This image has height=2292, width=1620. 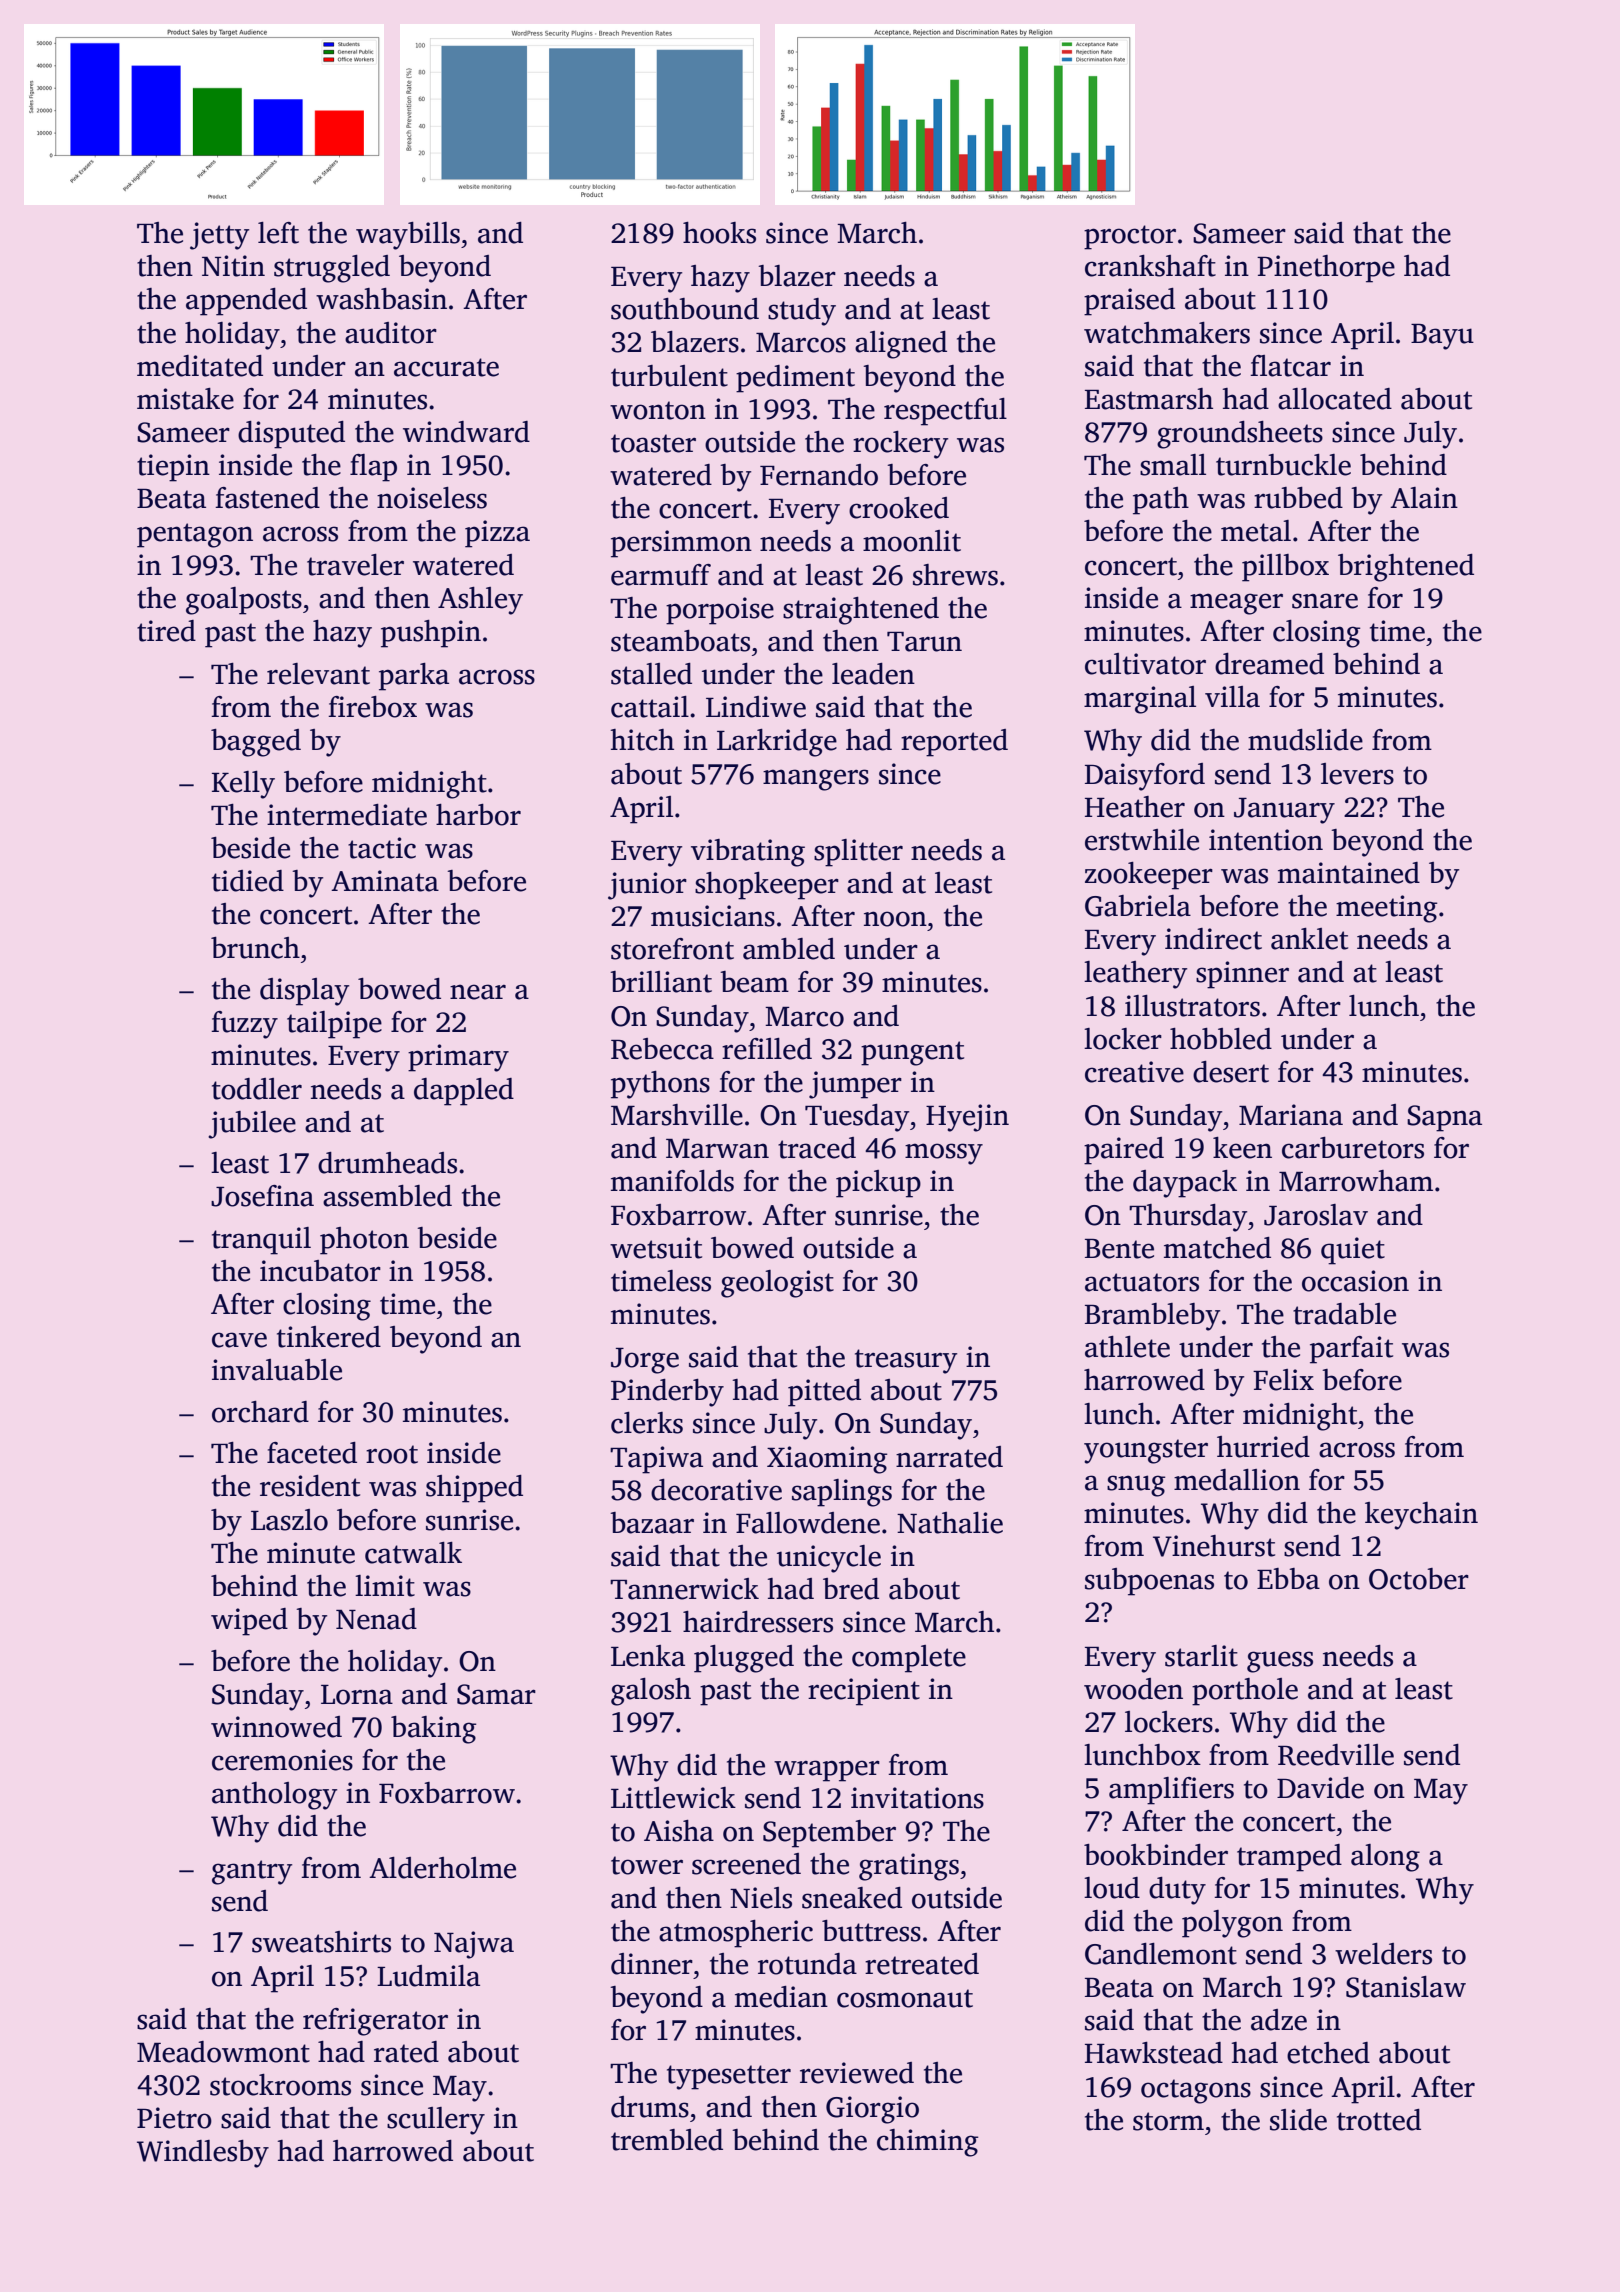 I want to click on pitted, so click(x=824, y=1393).
